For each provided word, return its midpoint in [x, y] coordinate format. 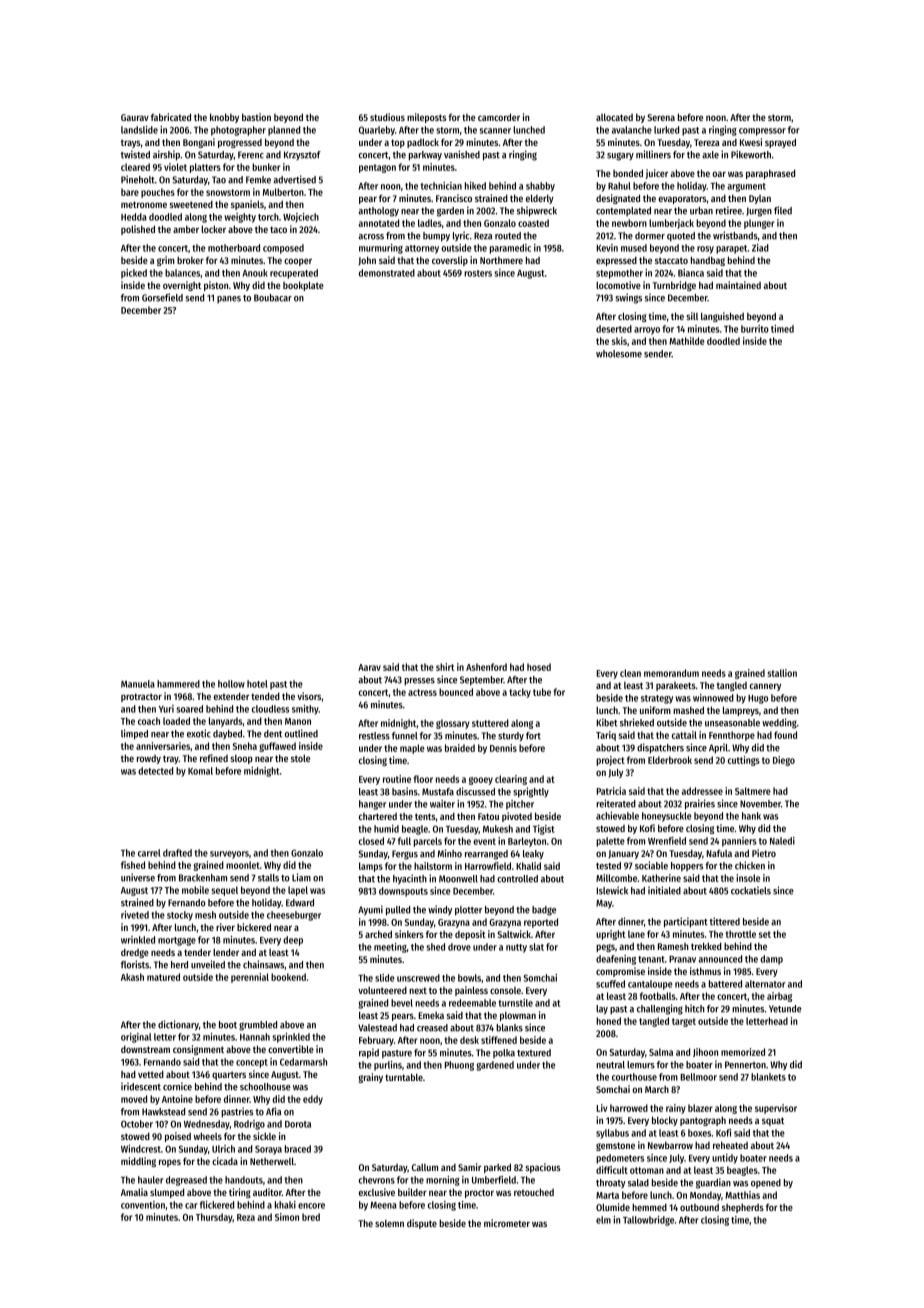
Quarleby [377, 131]
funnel [404, 736]
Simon [287, 1217]
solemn [389, 1223]
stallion [782, 673]
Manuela [138, 684]
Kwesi [751, 142]
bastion [256, 117]
